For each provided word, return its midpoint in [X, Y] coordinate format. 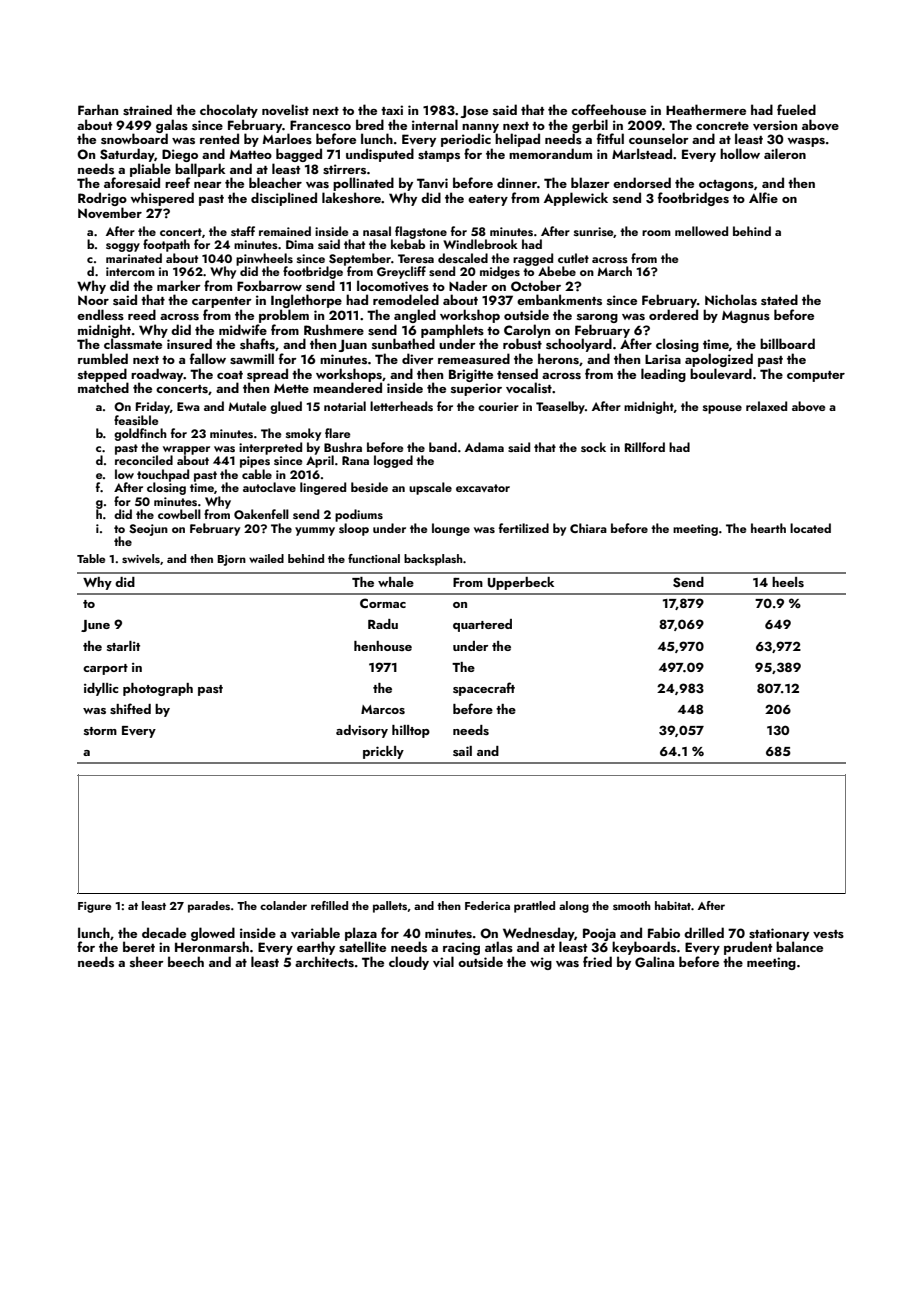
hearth [768, 528]
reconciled [144, 460]
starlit [123, 646]
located [810, 528]
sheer [147, 962]
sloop [354, 529]
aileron [785, 153]
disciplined [284, 199]
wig [541, 963]
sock [593, 447]
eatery [488, 200]
